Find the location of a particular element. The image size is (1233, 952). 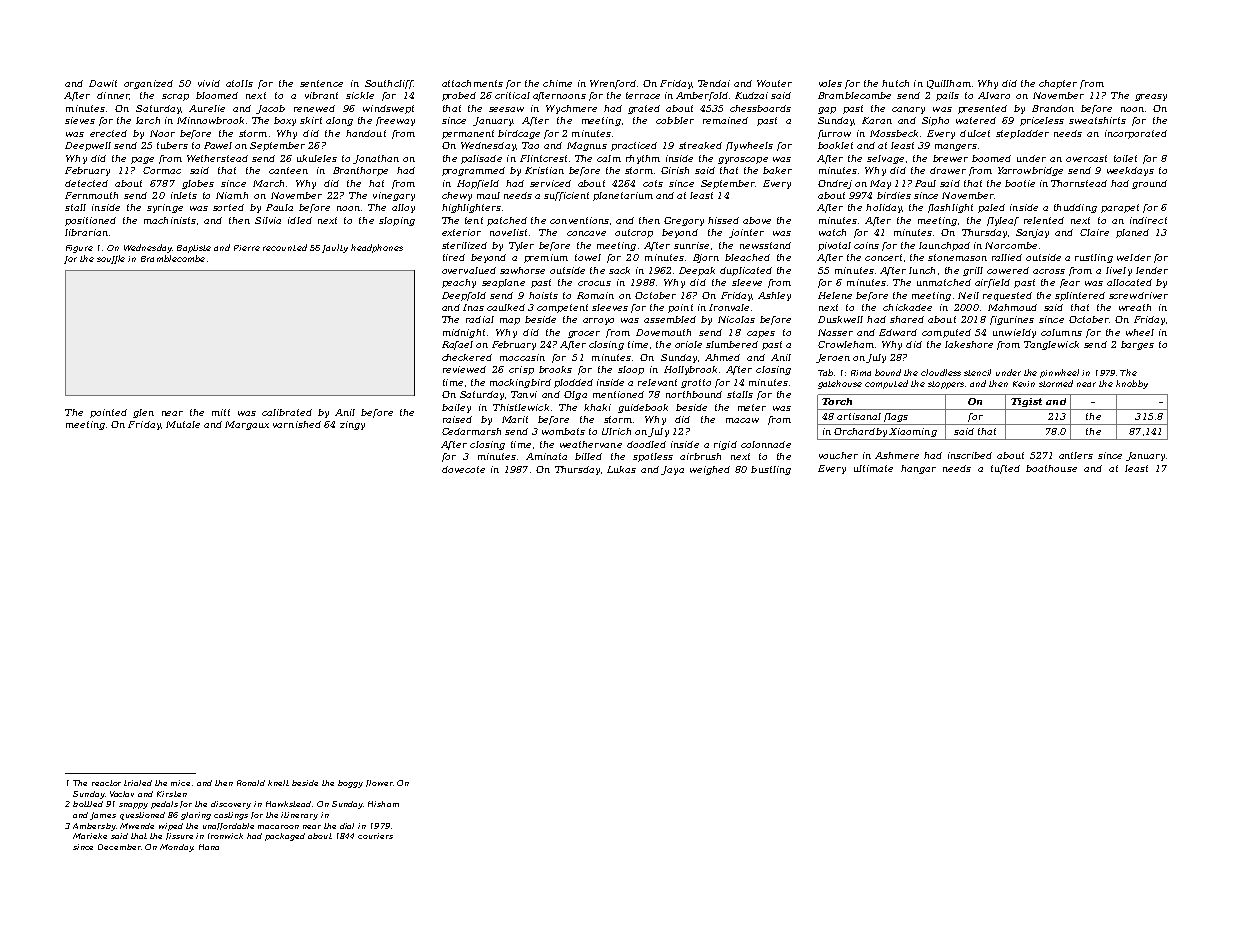

couriers is located at coordinates (375, 836).
